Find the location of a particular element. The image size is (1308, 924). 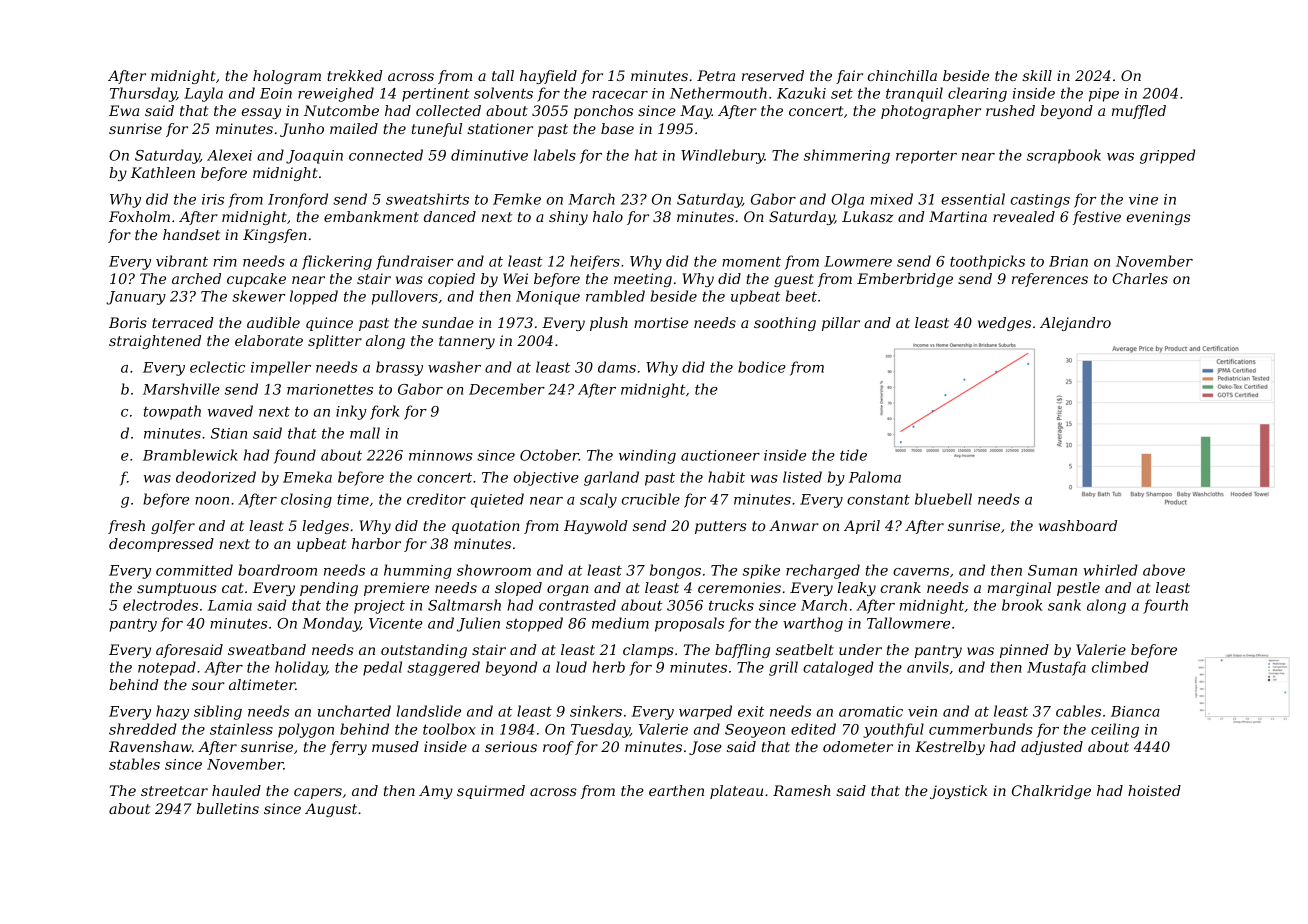

shimmering is located at coordinates (847, 156).
